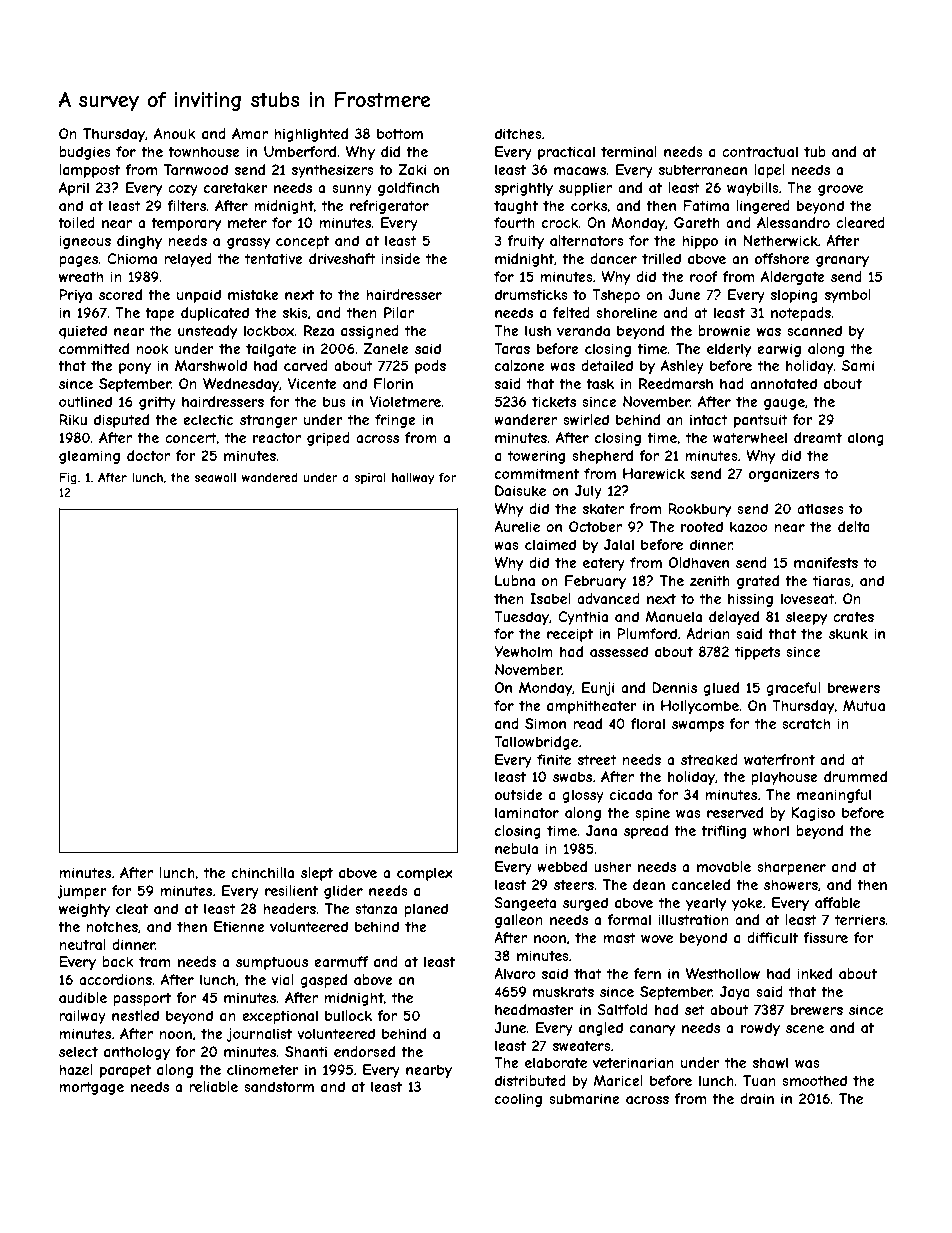 The height and width of the page is (1233, 952). Describe the element at coordinates (208, 419) in the page. I see `eclectic` at that location.
